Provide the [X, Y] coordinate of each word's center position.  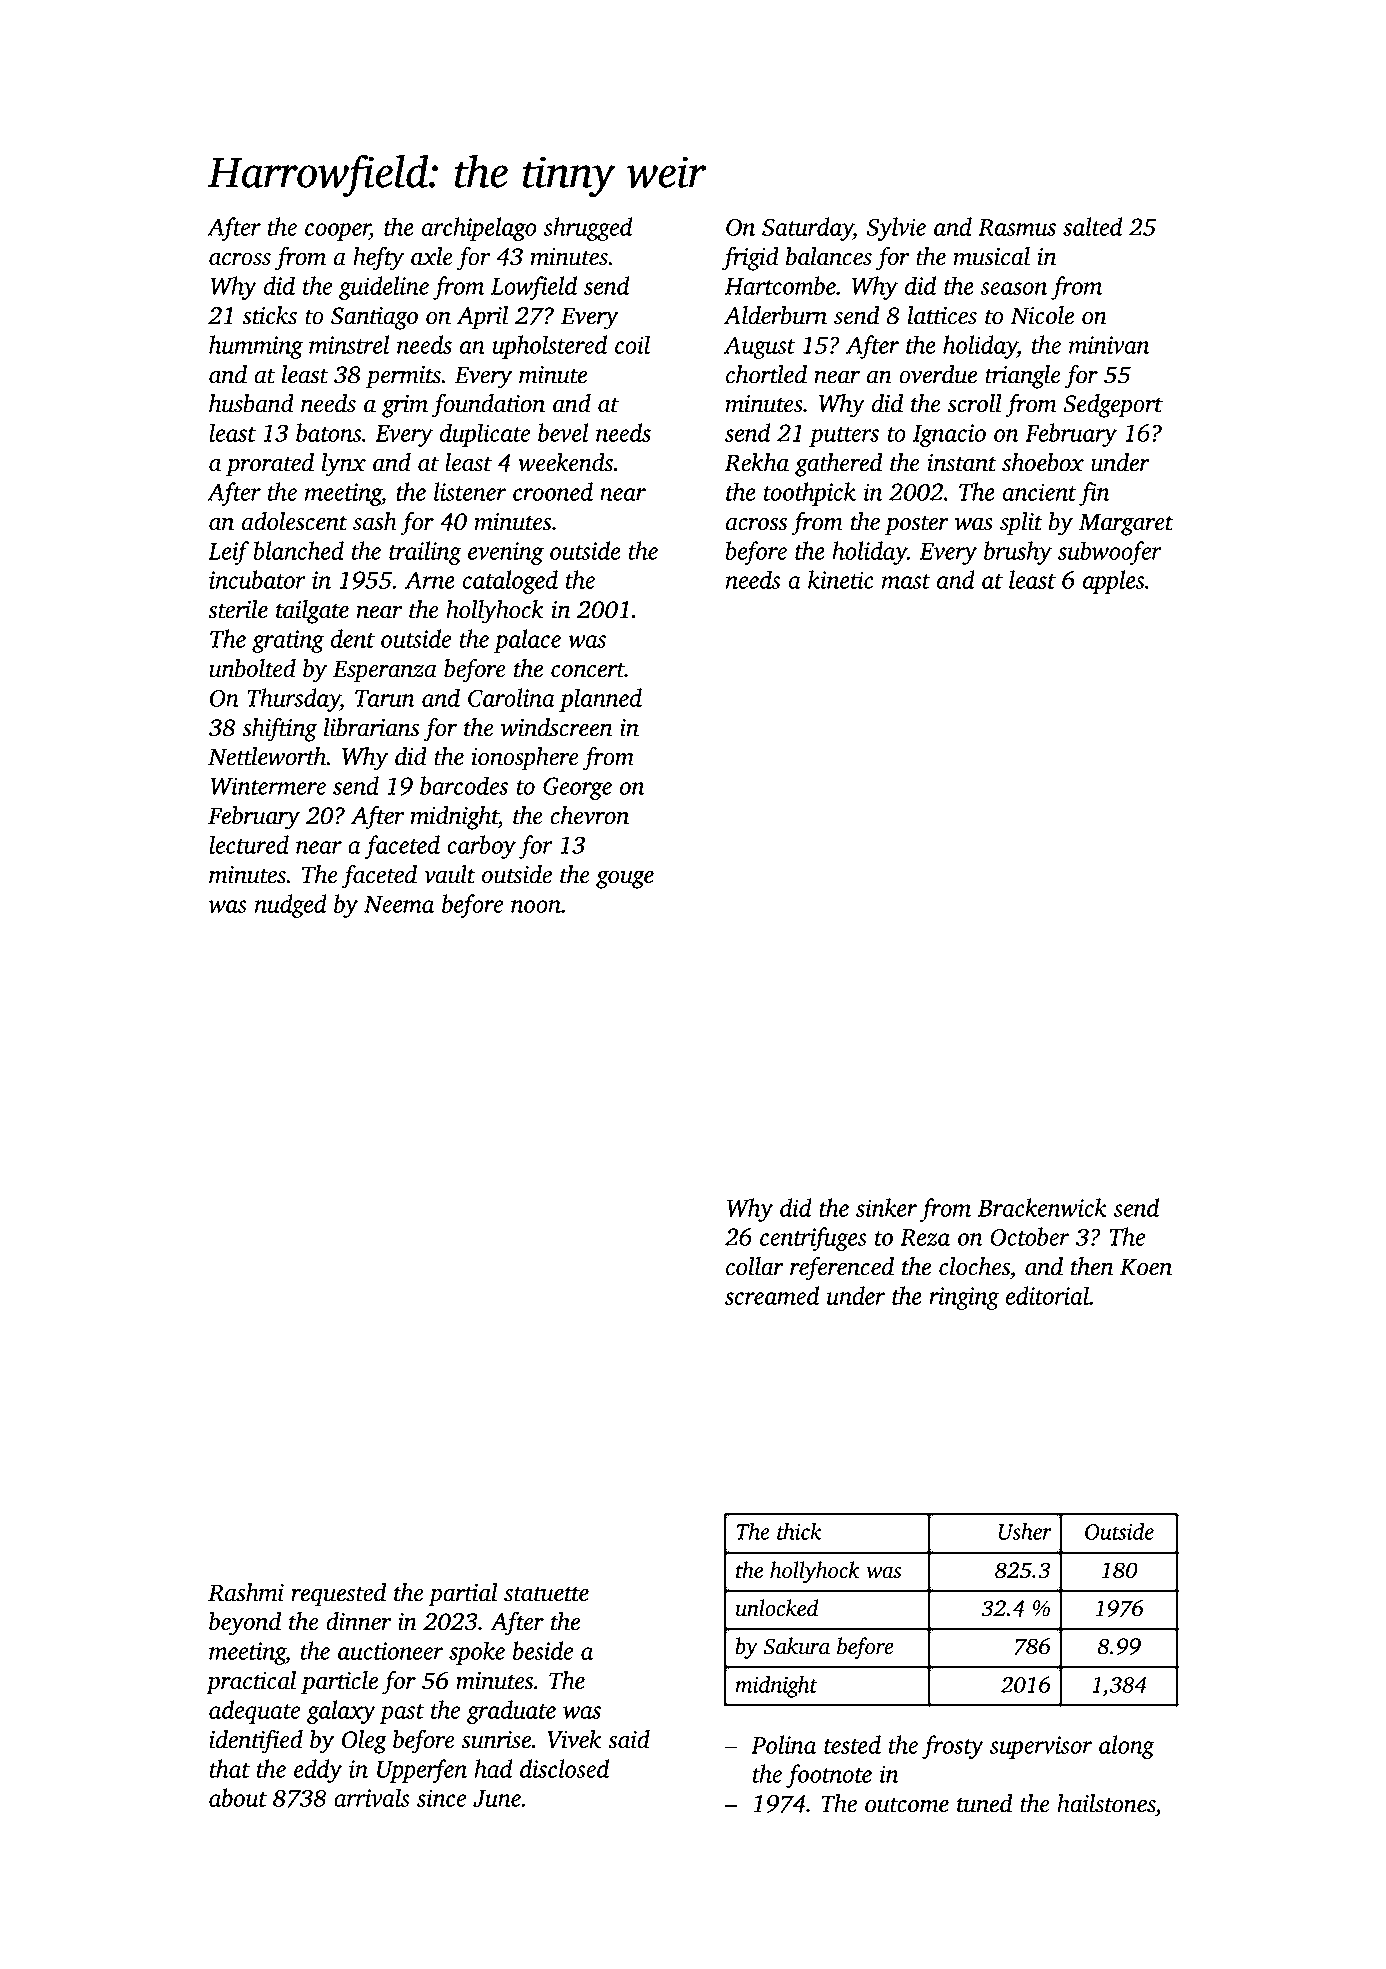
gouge [625, 880]
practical [251, 1683]
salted [1093, 226]
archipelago [478, 229]
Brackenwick [1042, 1207]
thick [799, 1531]
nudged [291, 906]
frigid [750, 258]
